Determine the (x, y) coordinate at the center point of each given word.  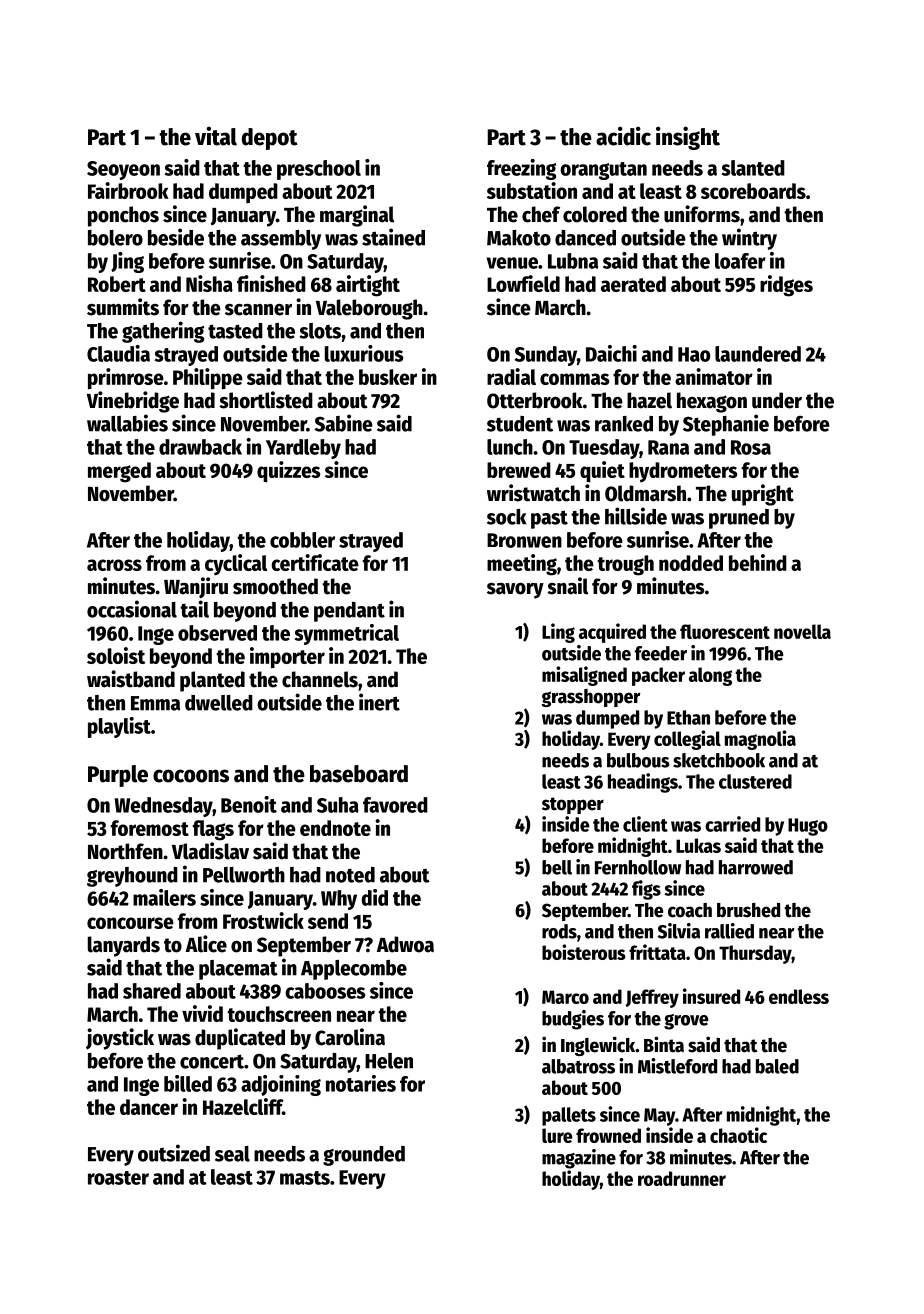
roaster (118, 1178)
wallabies (127, 423)
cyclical (236, 564)
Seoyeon (123, 170)
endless (799, 996)
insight (688, 138)
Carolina (350, 1037)
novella (802, 631)
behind (758, 562)
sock (506, 517)
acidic (623, 136)
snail (567, 586)
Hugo (808, 827)
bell (557, 867)
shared (152, 991)
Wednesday (163, 807)
